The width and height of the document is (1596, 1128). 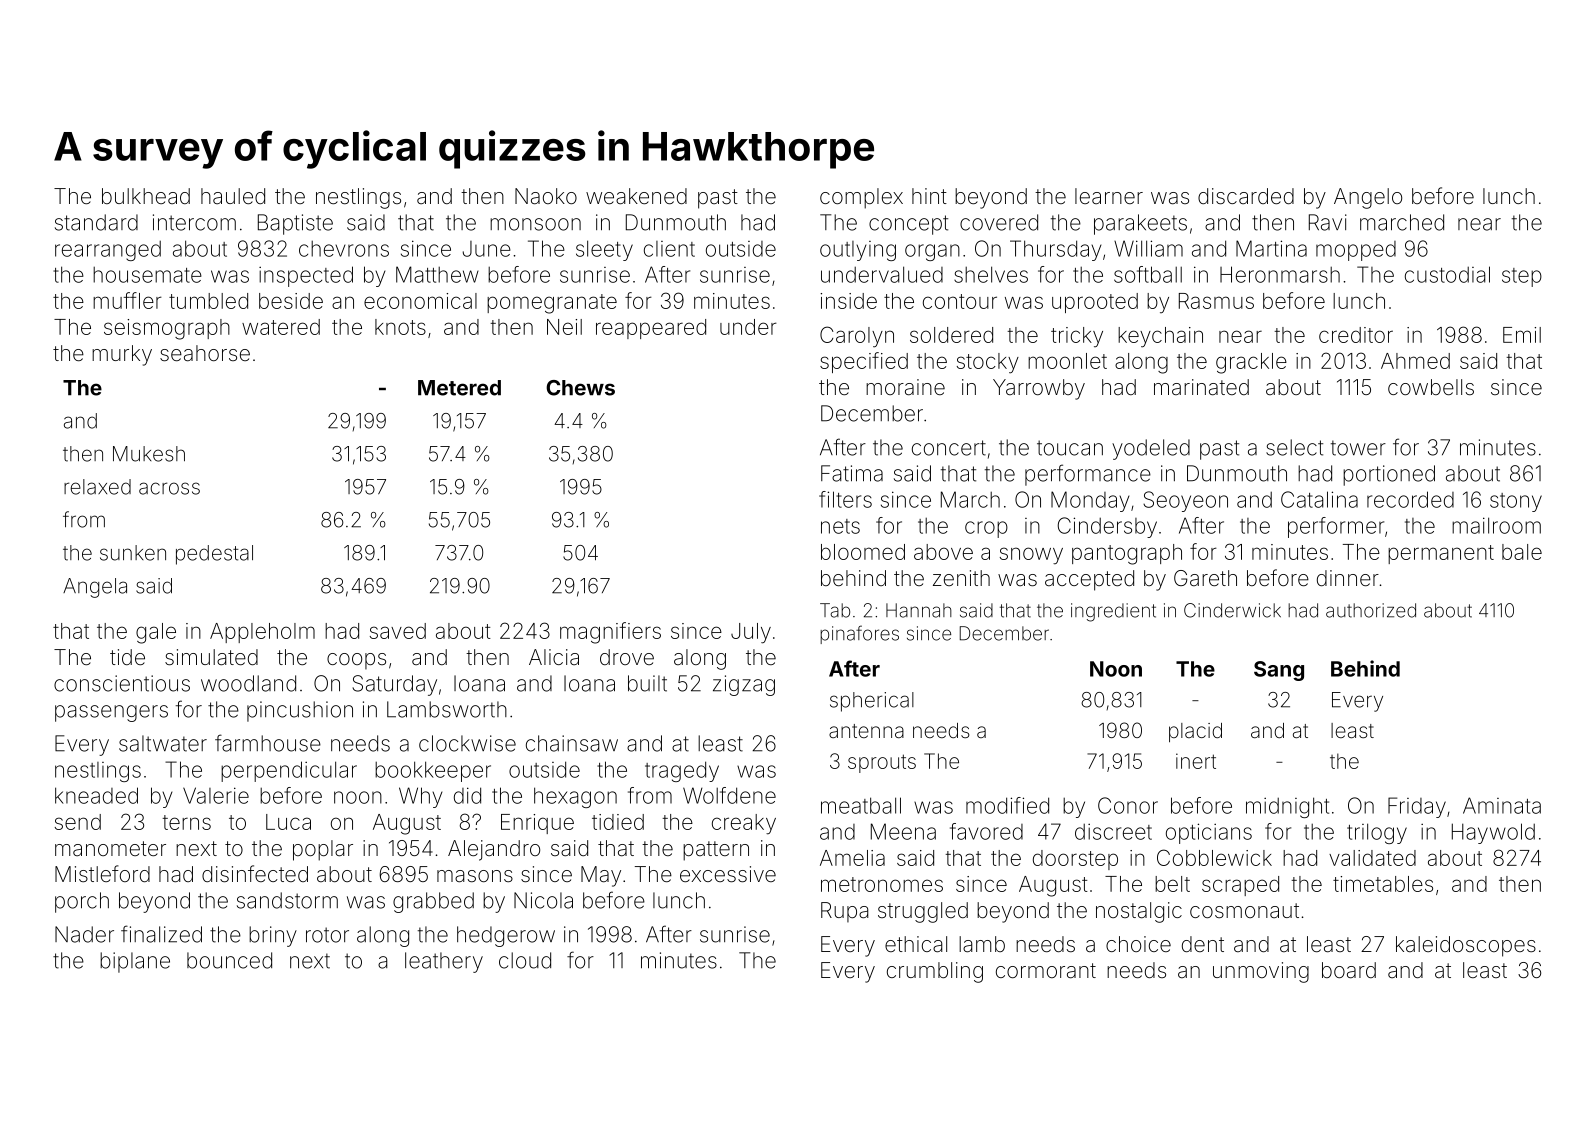 What do you see at coordinates (1201, 387) in the document?
I see `marinated` at bounding box center [1201, 387].
